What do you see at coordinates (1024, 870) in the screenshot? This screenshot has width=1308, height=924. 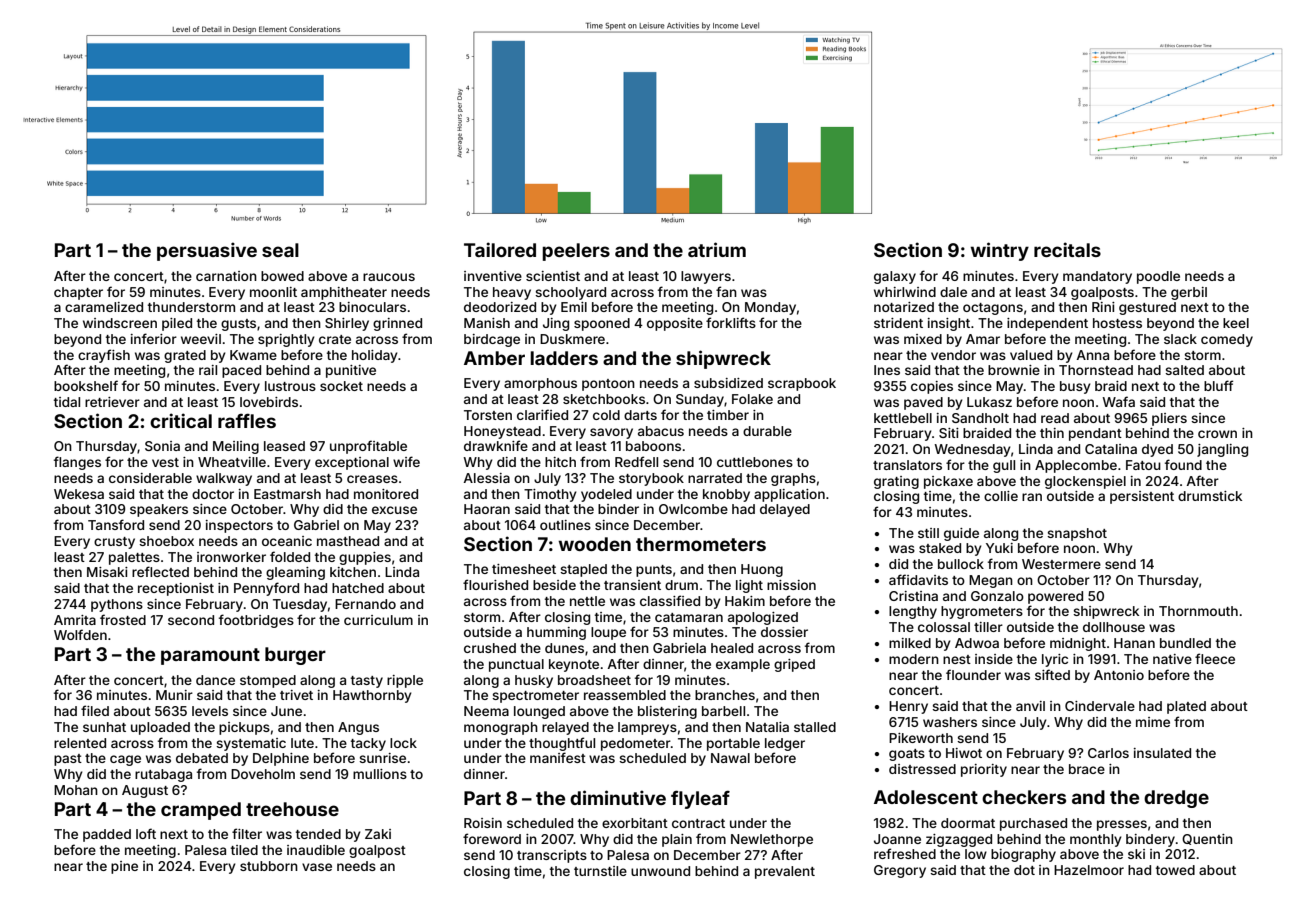 I see `dot` at bounding box center [1024, 870].
